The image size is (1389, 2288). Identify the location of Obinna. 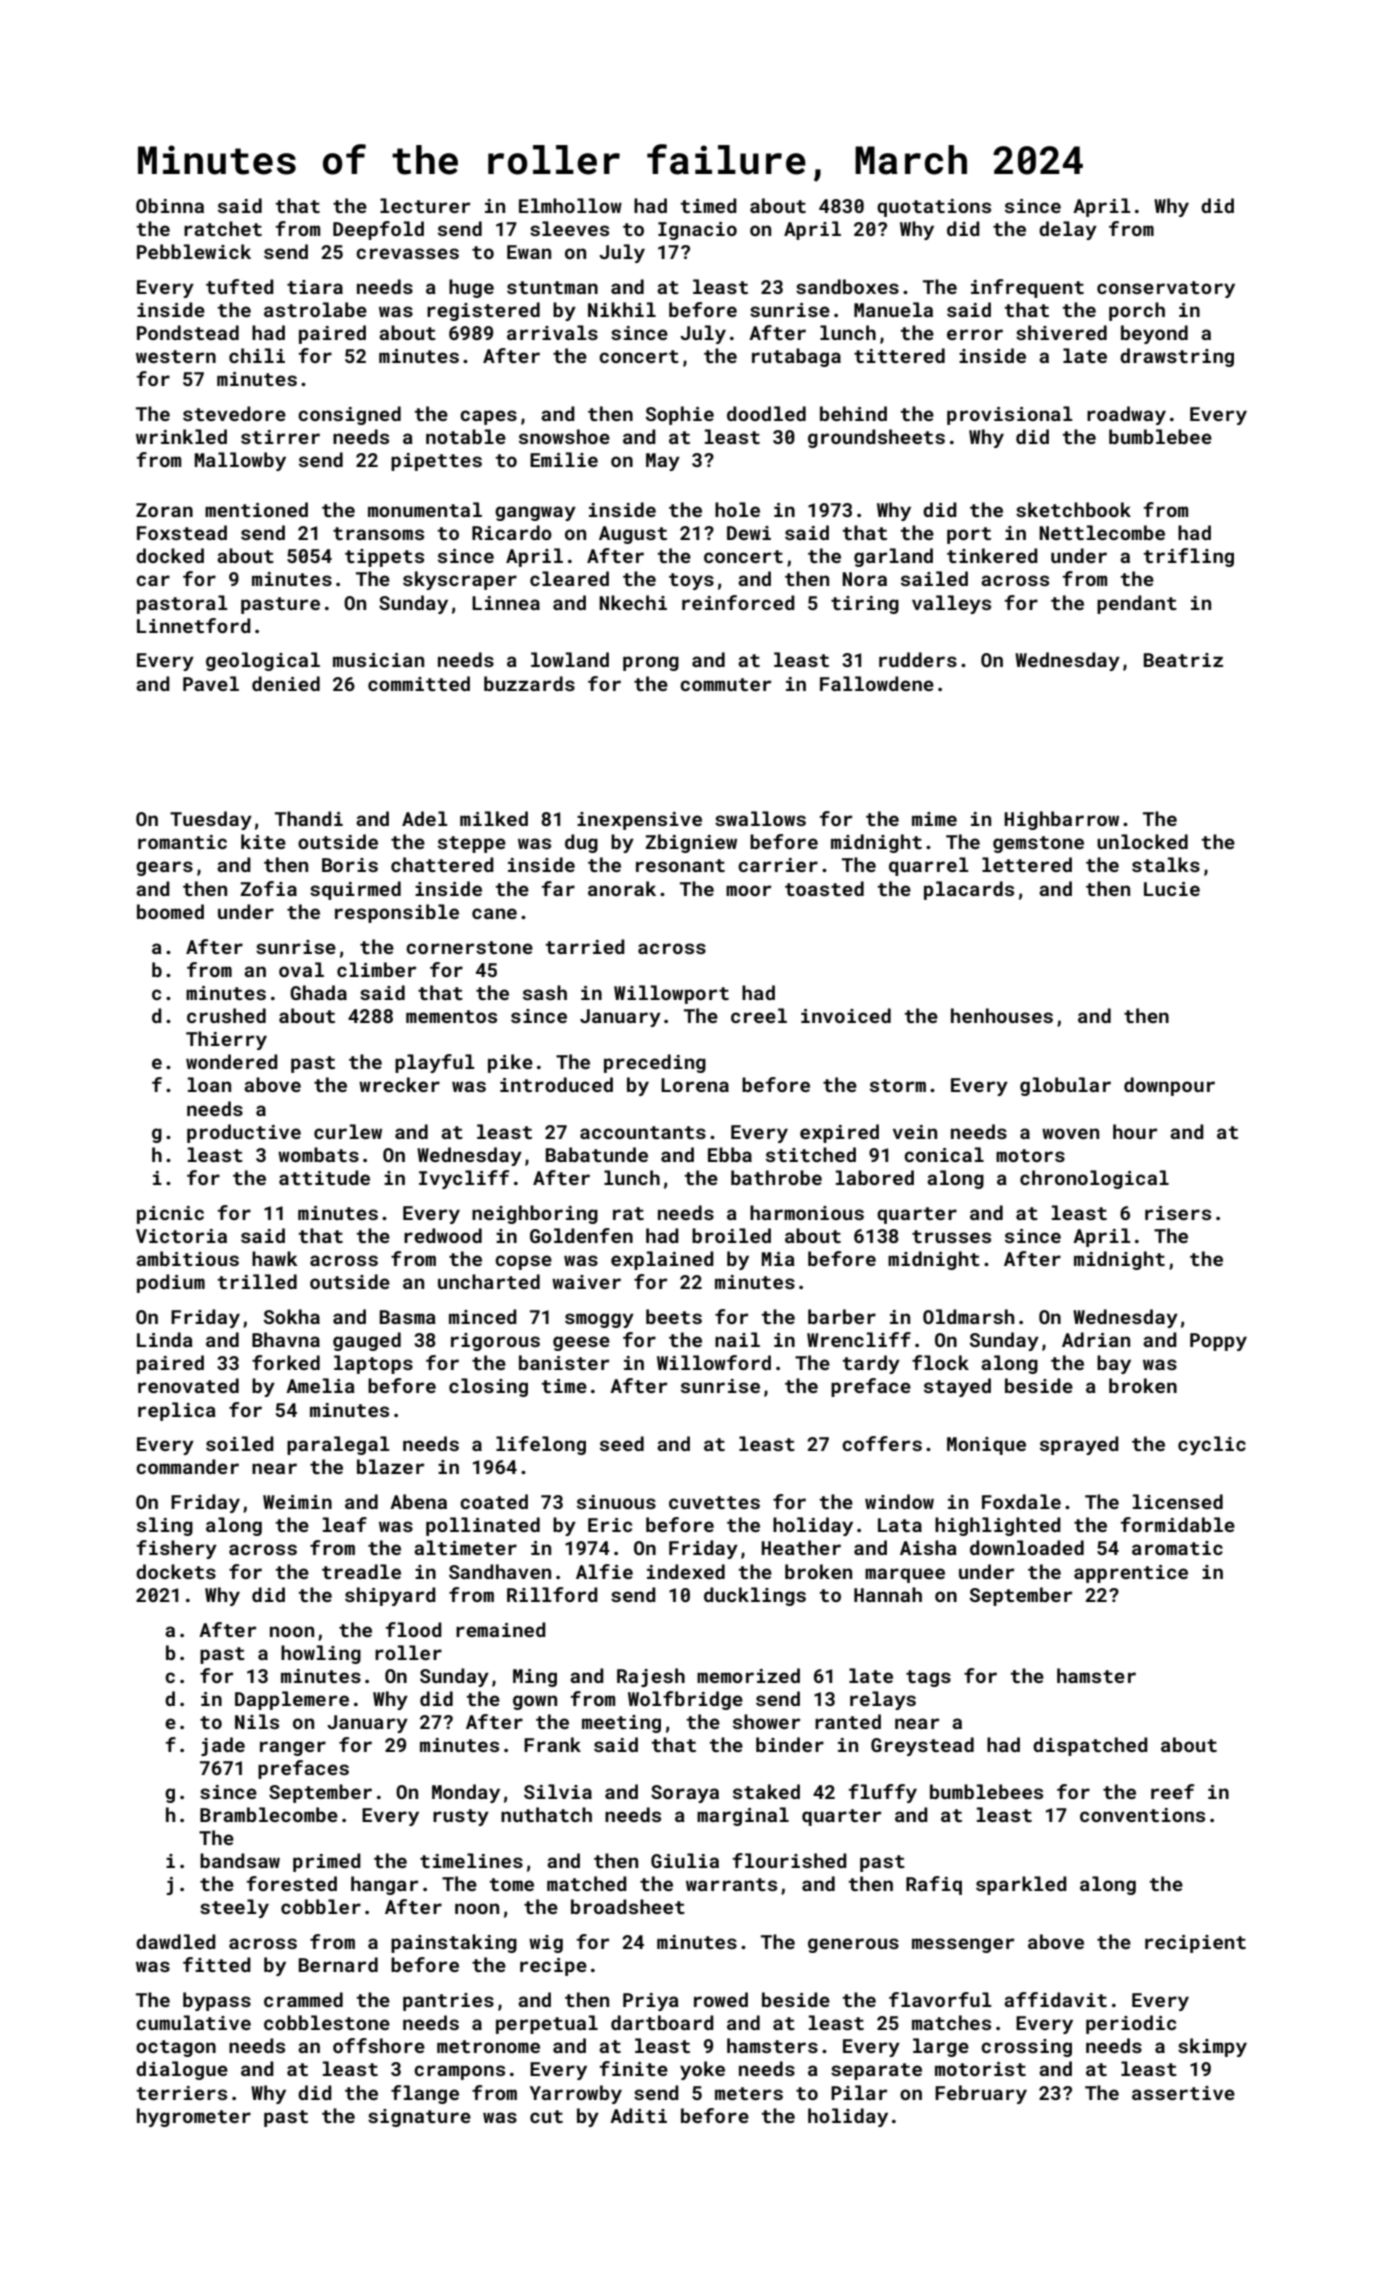
(170, 205).
